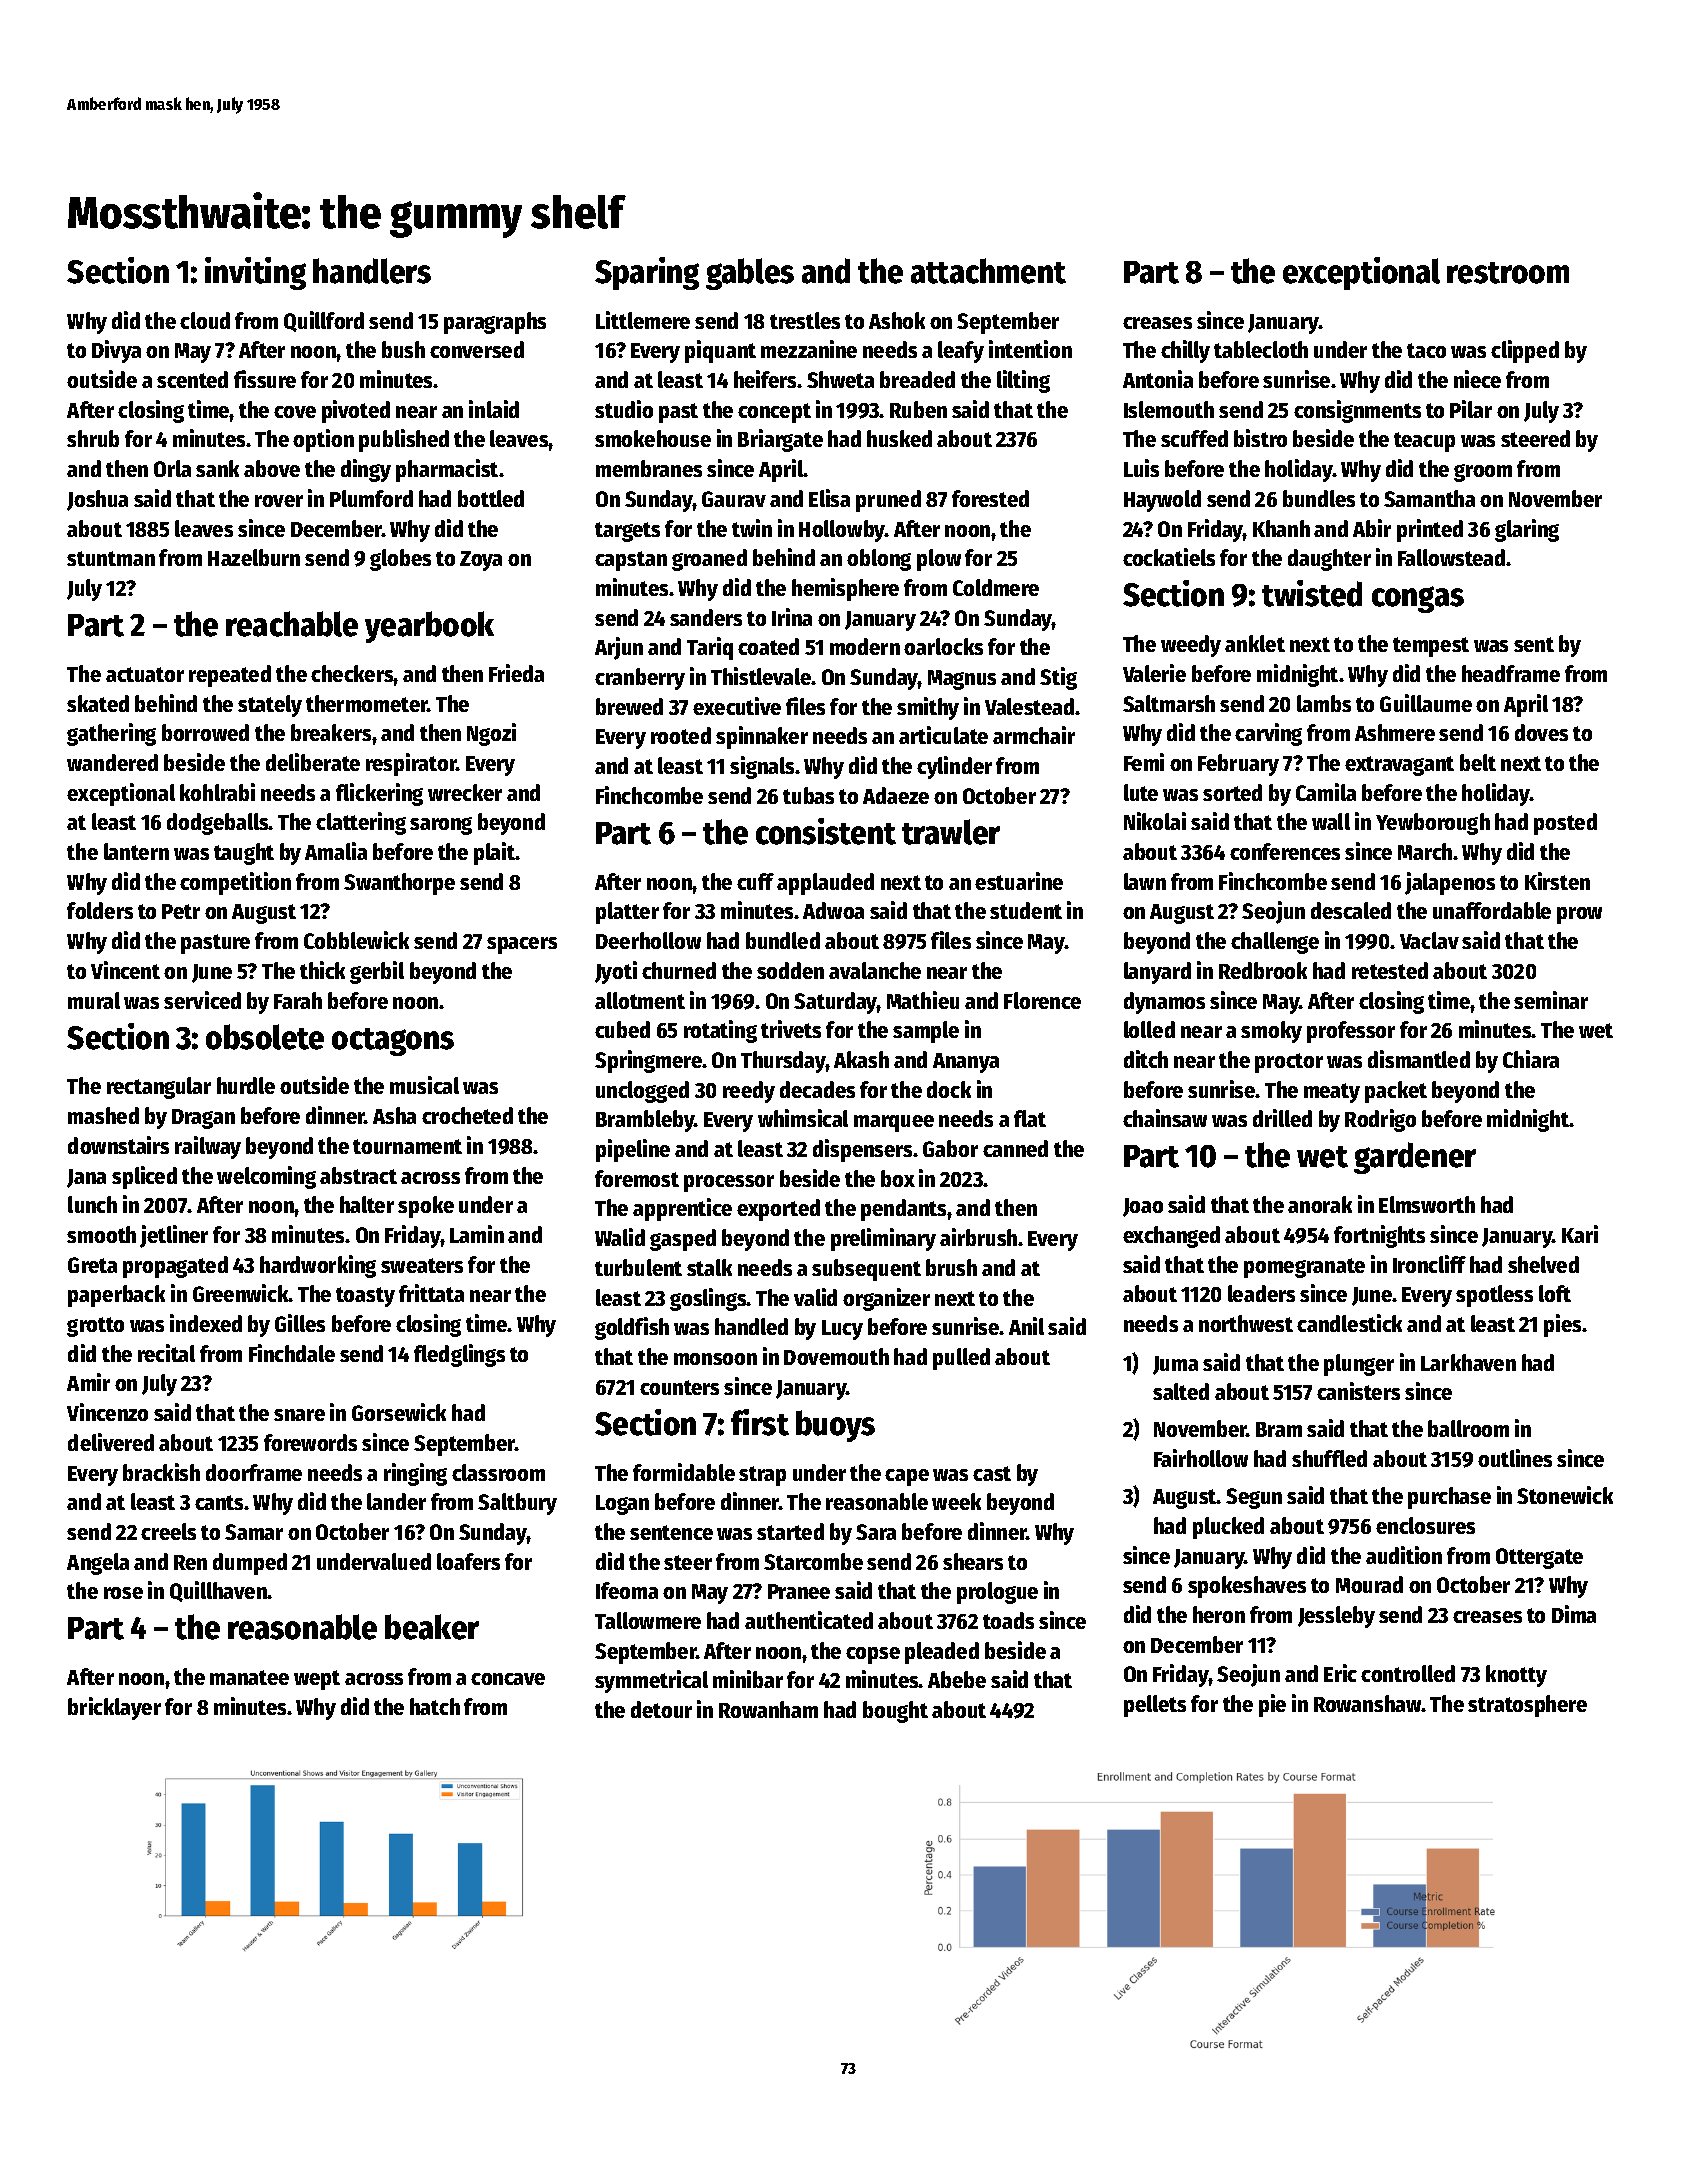  Describe the element at coordinates (136, 851) in the screenshot. I see `lantern` at that location.
